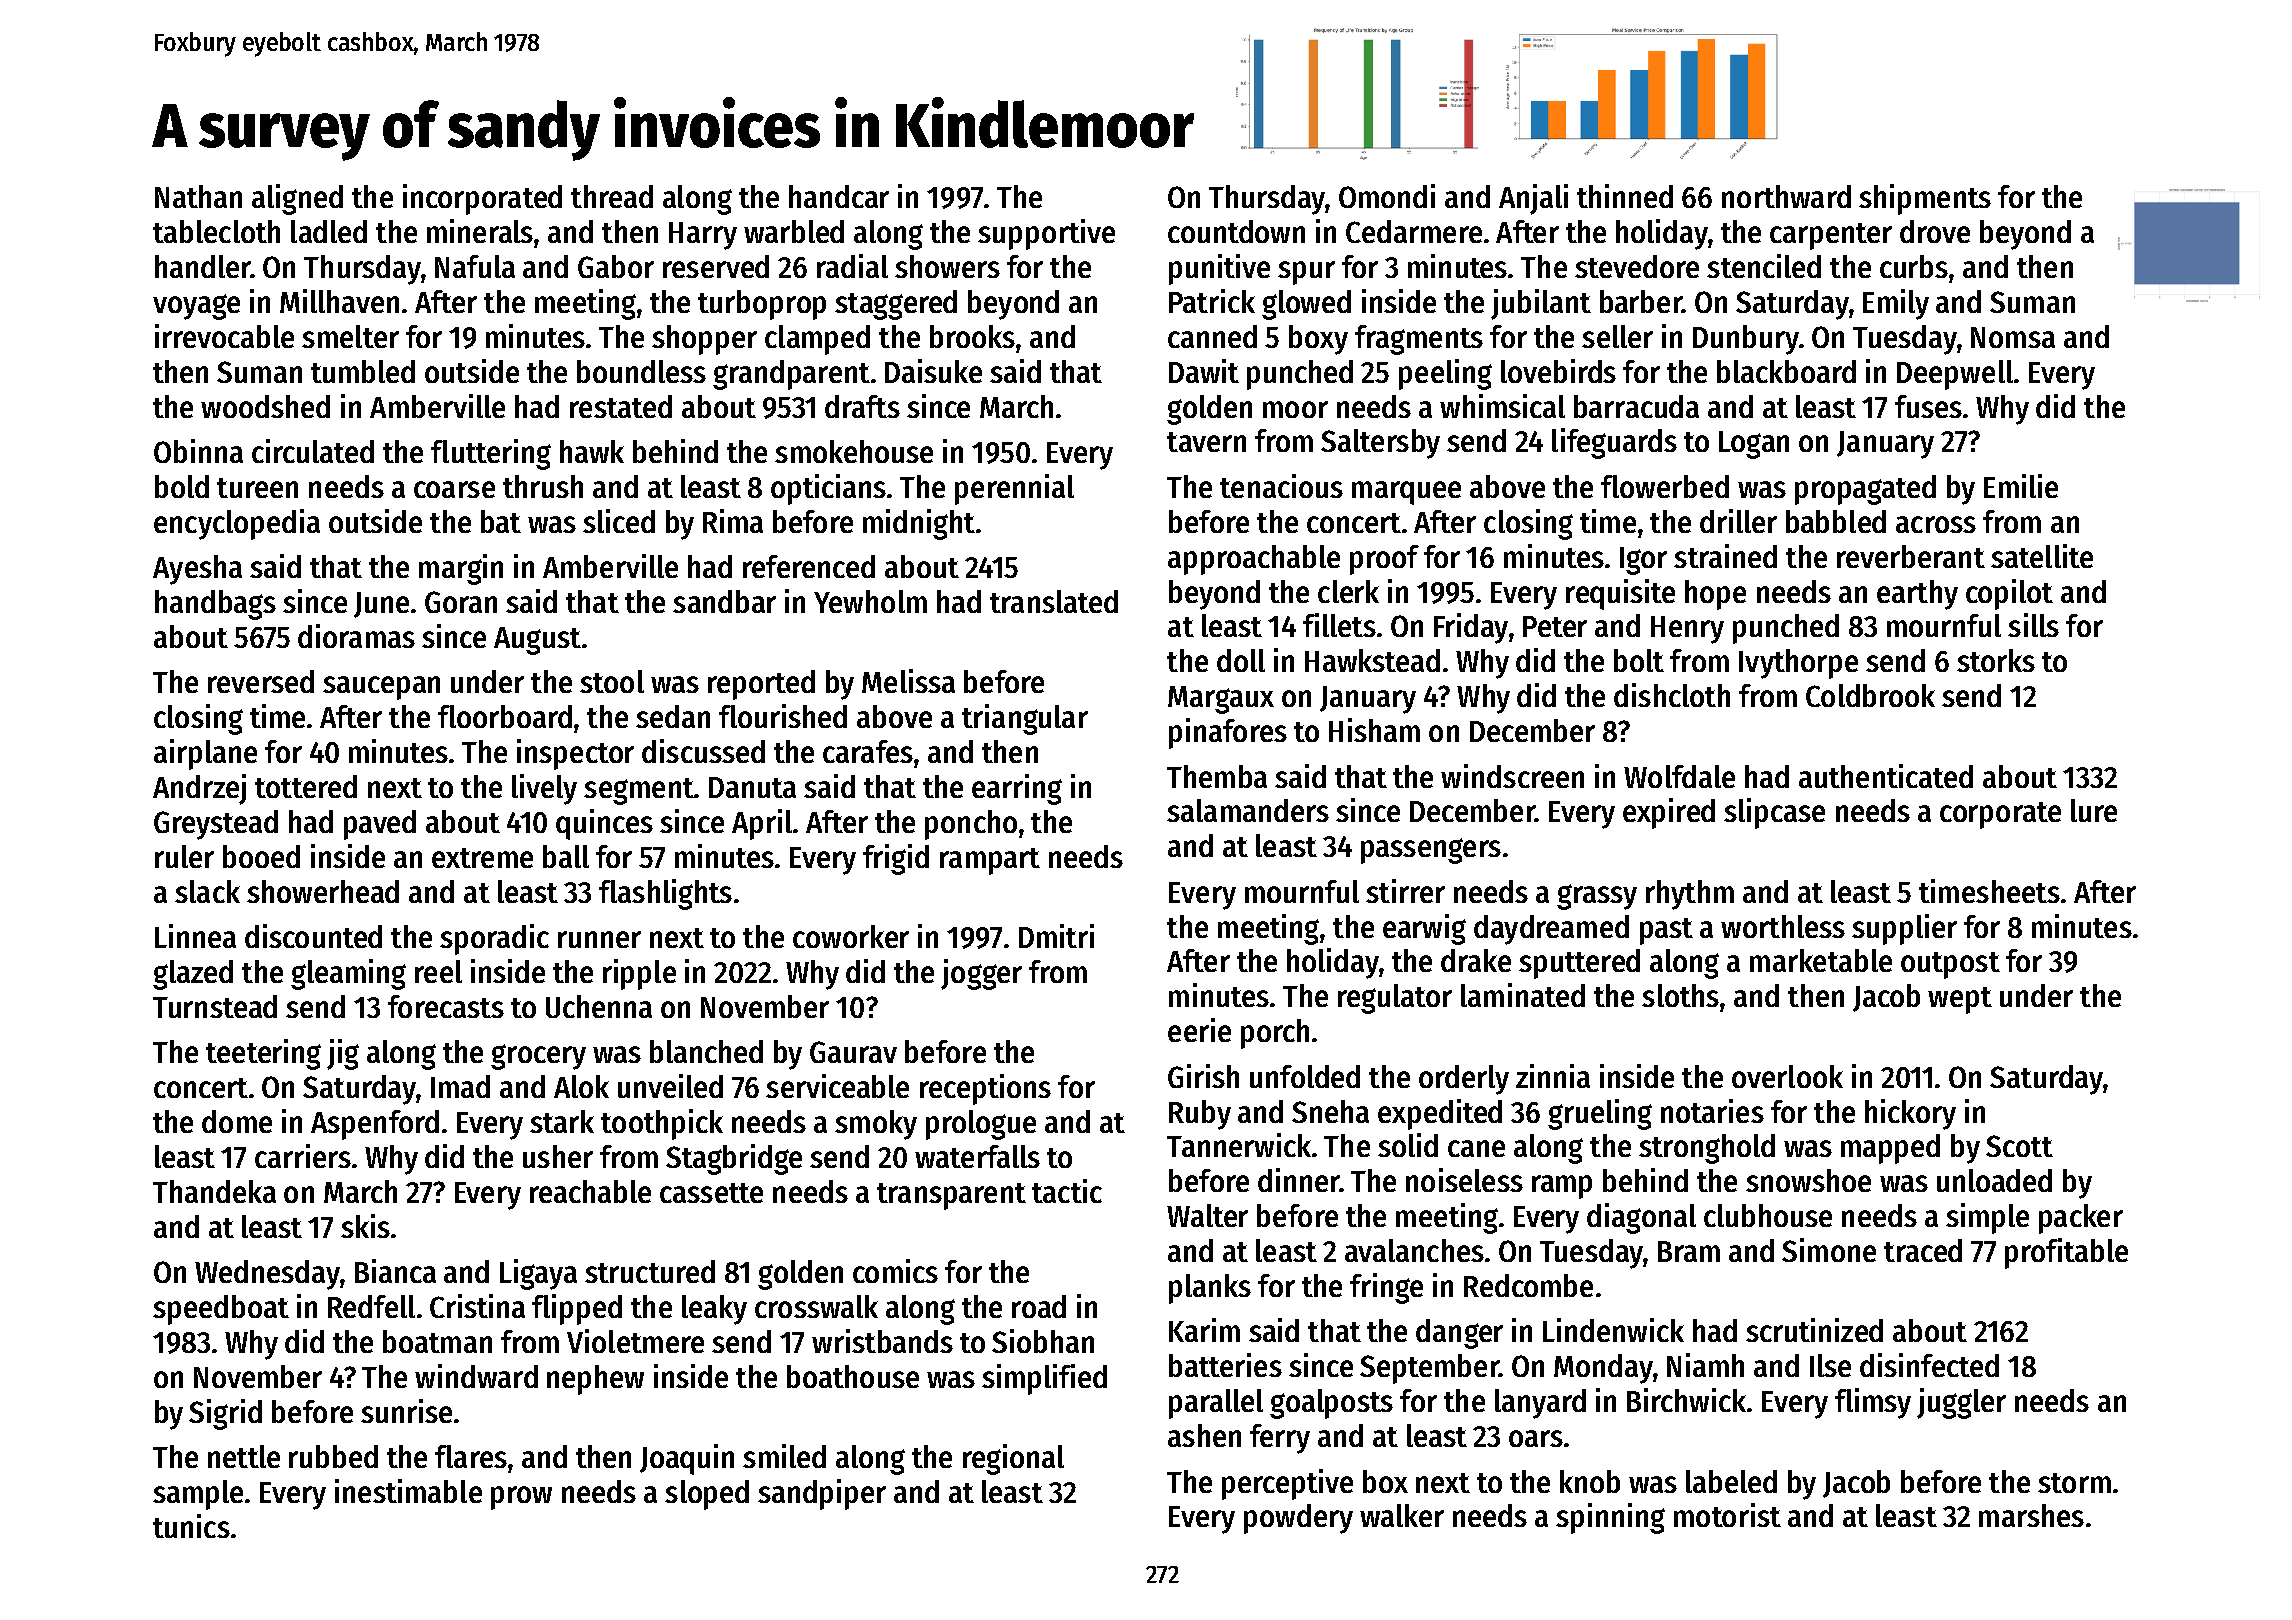 The height and width of the image is (1620, 2292). What do you see at coordinates (191, 1526) in the image?
I see `tunics` at bounding box center [191, 1526].
